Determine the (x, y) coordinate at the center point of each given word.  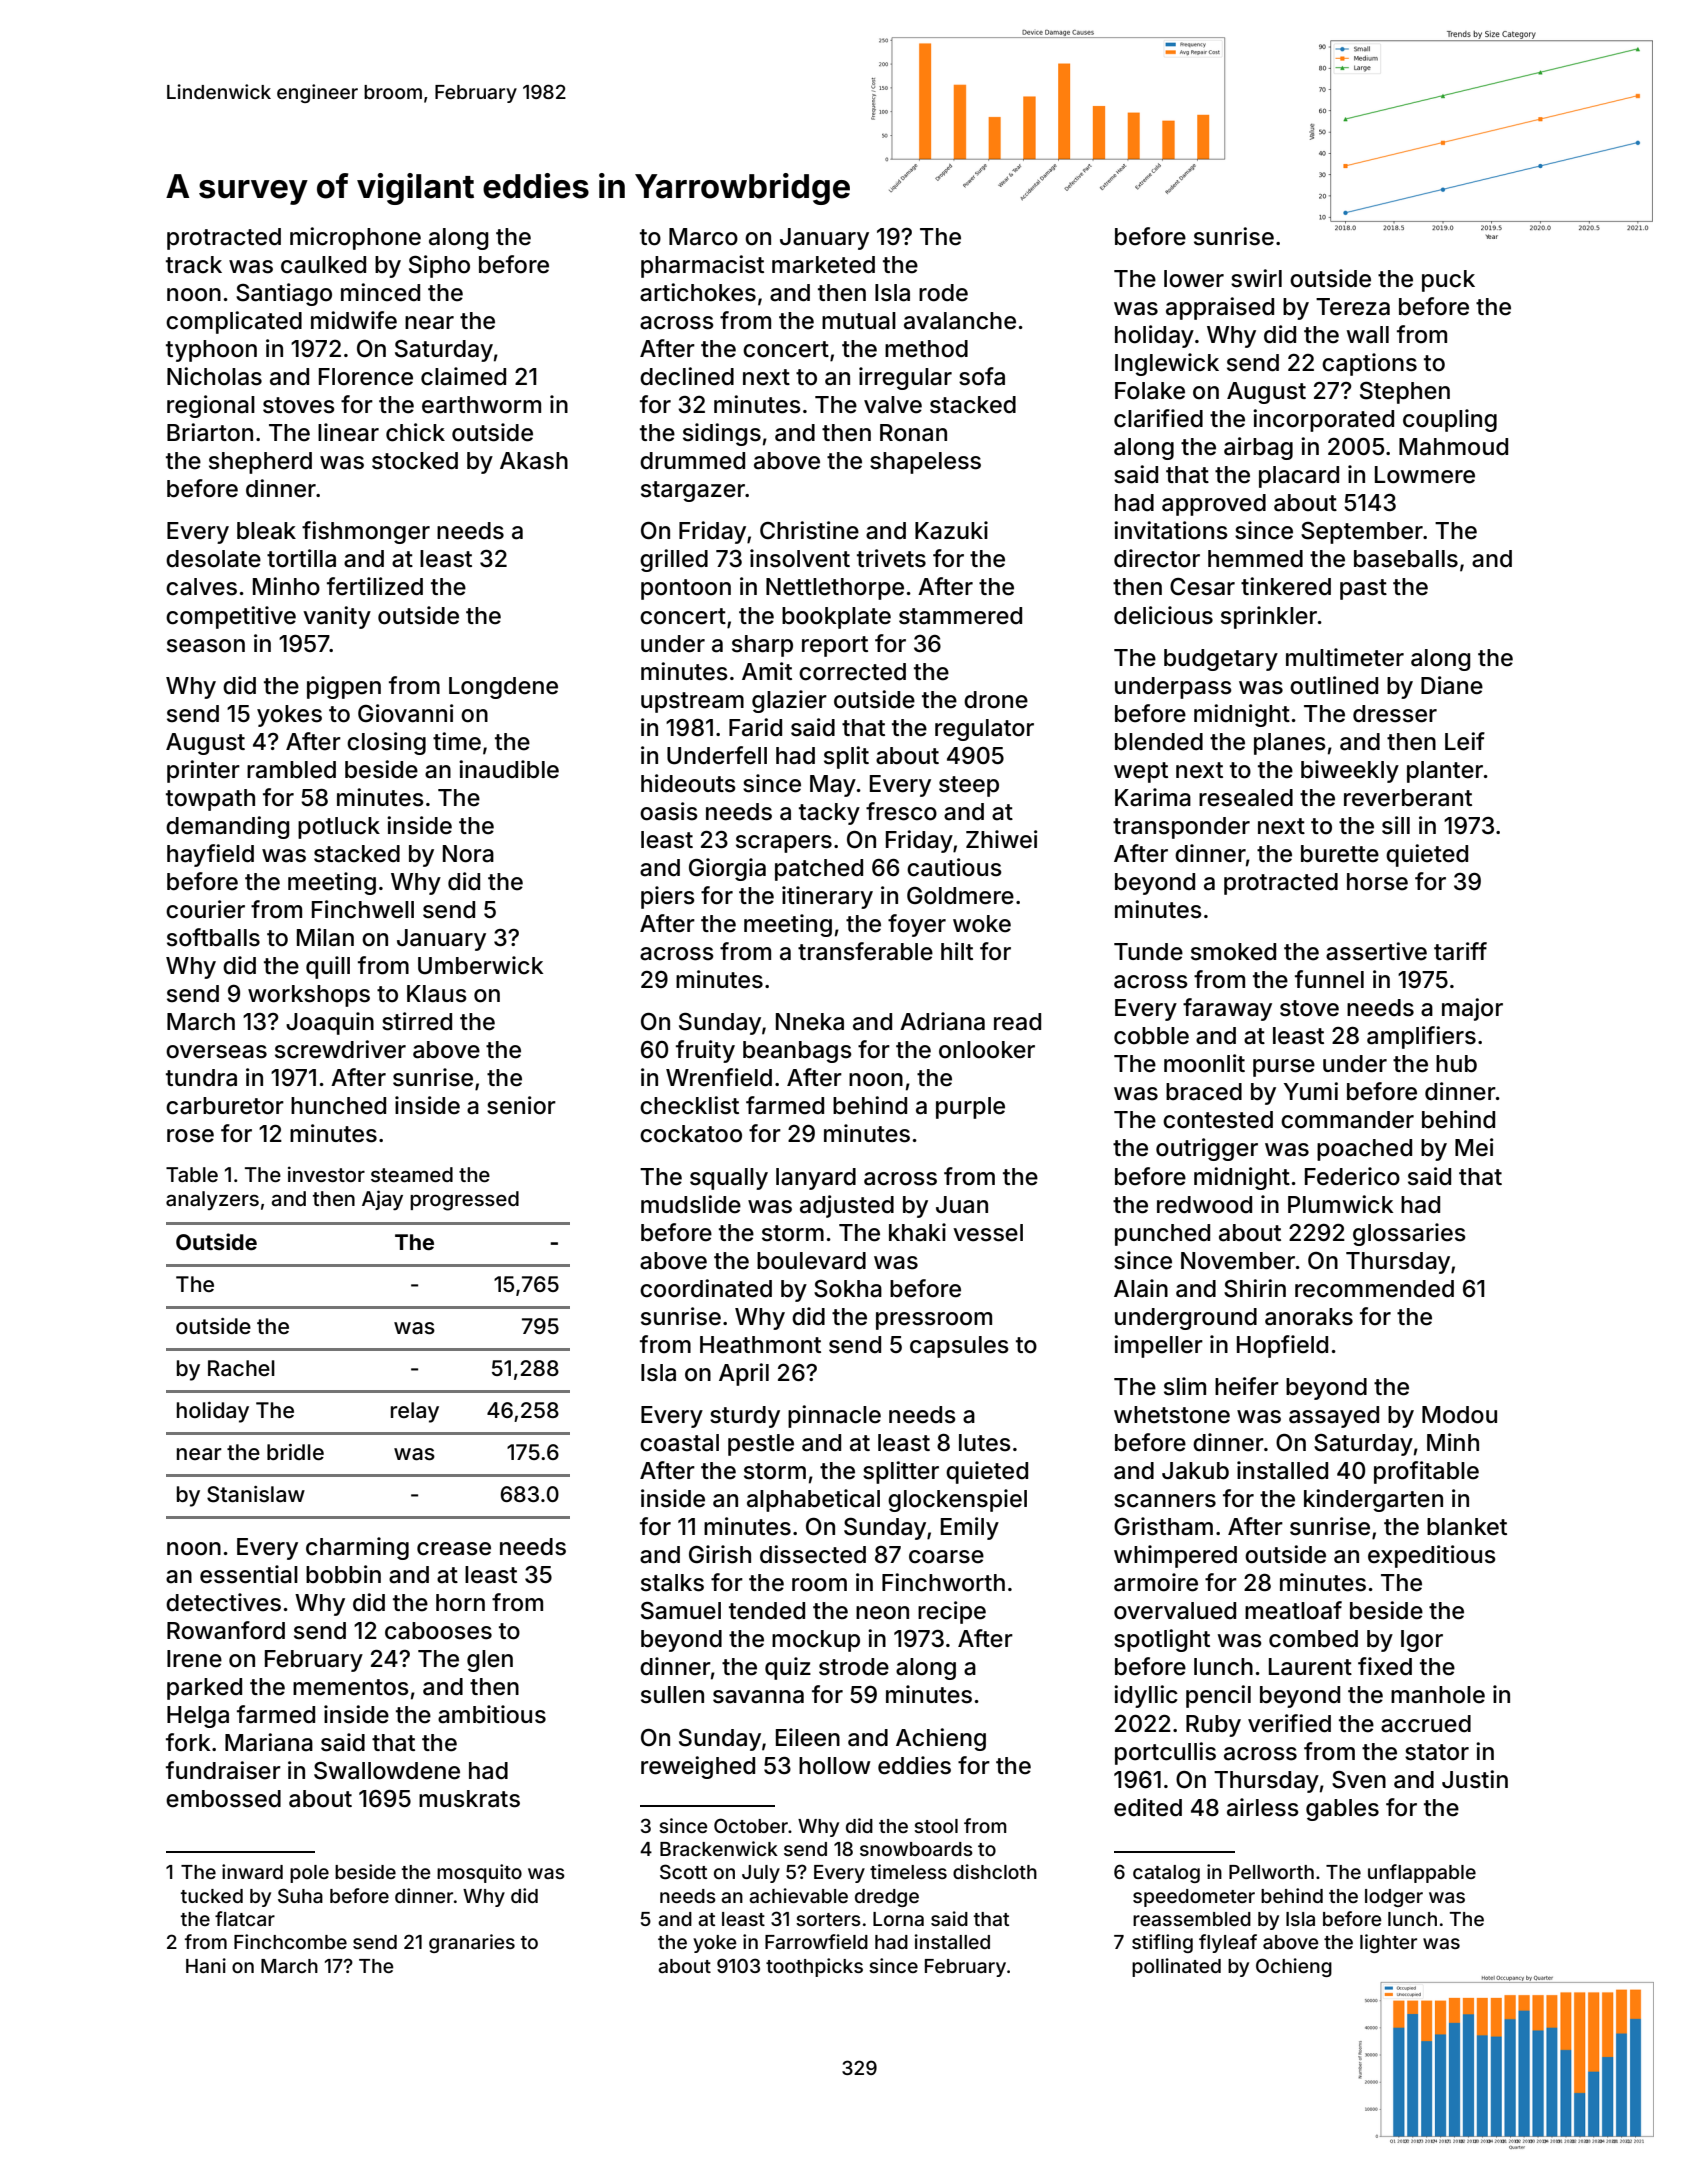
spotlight (1162, 1640)
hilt (957, 951)
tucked (212, 1896)
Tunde (1148, 952)
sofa (982, 376)
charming (357, 1548)
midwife (354, 320)
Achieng (941, 1739)
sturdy (745, 1417)
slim (1185, 1386)
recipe (952, 1612)
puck (1448, 281)
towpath (210, 800)
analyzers (212, 1200)
